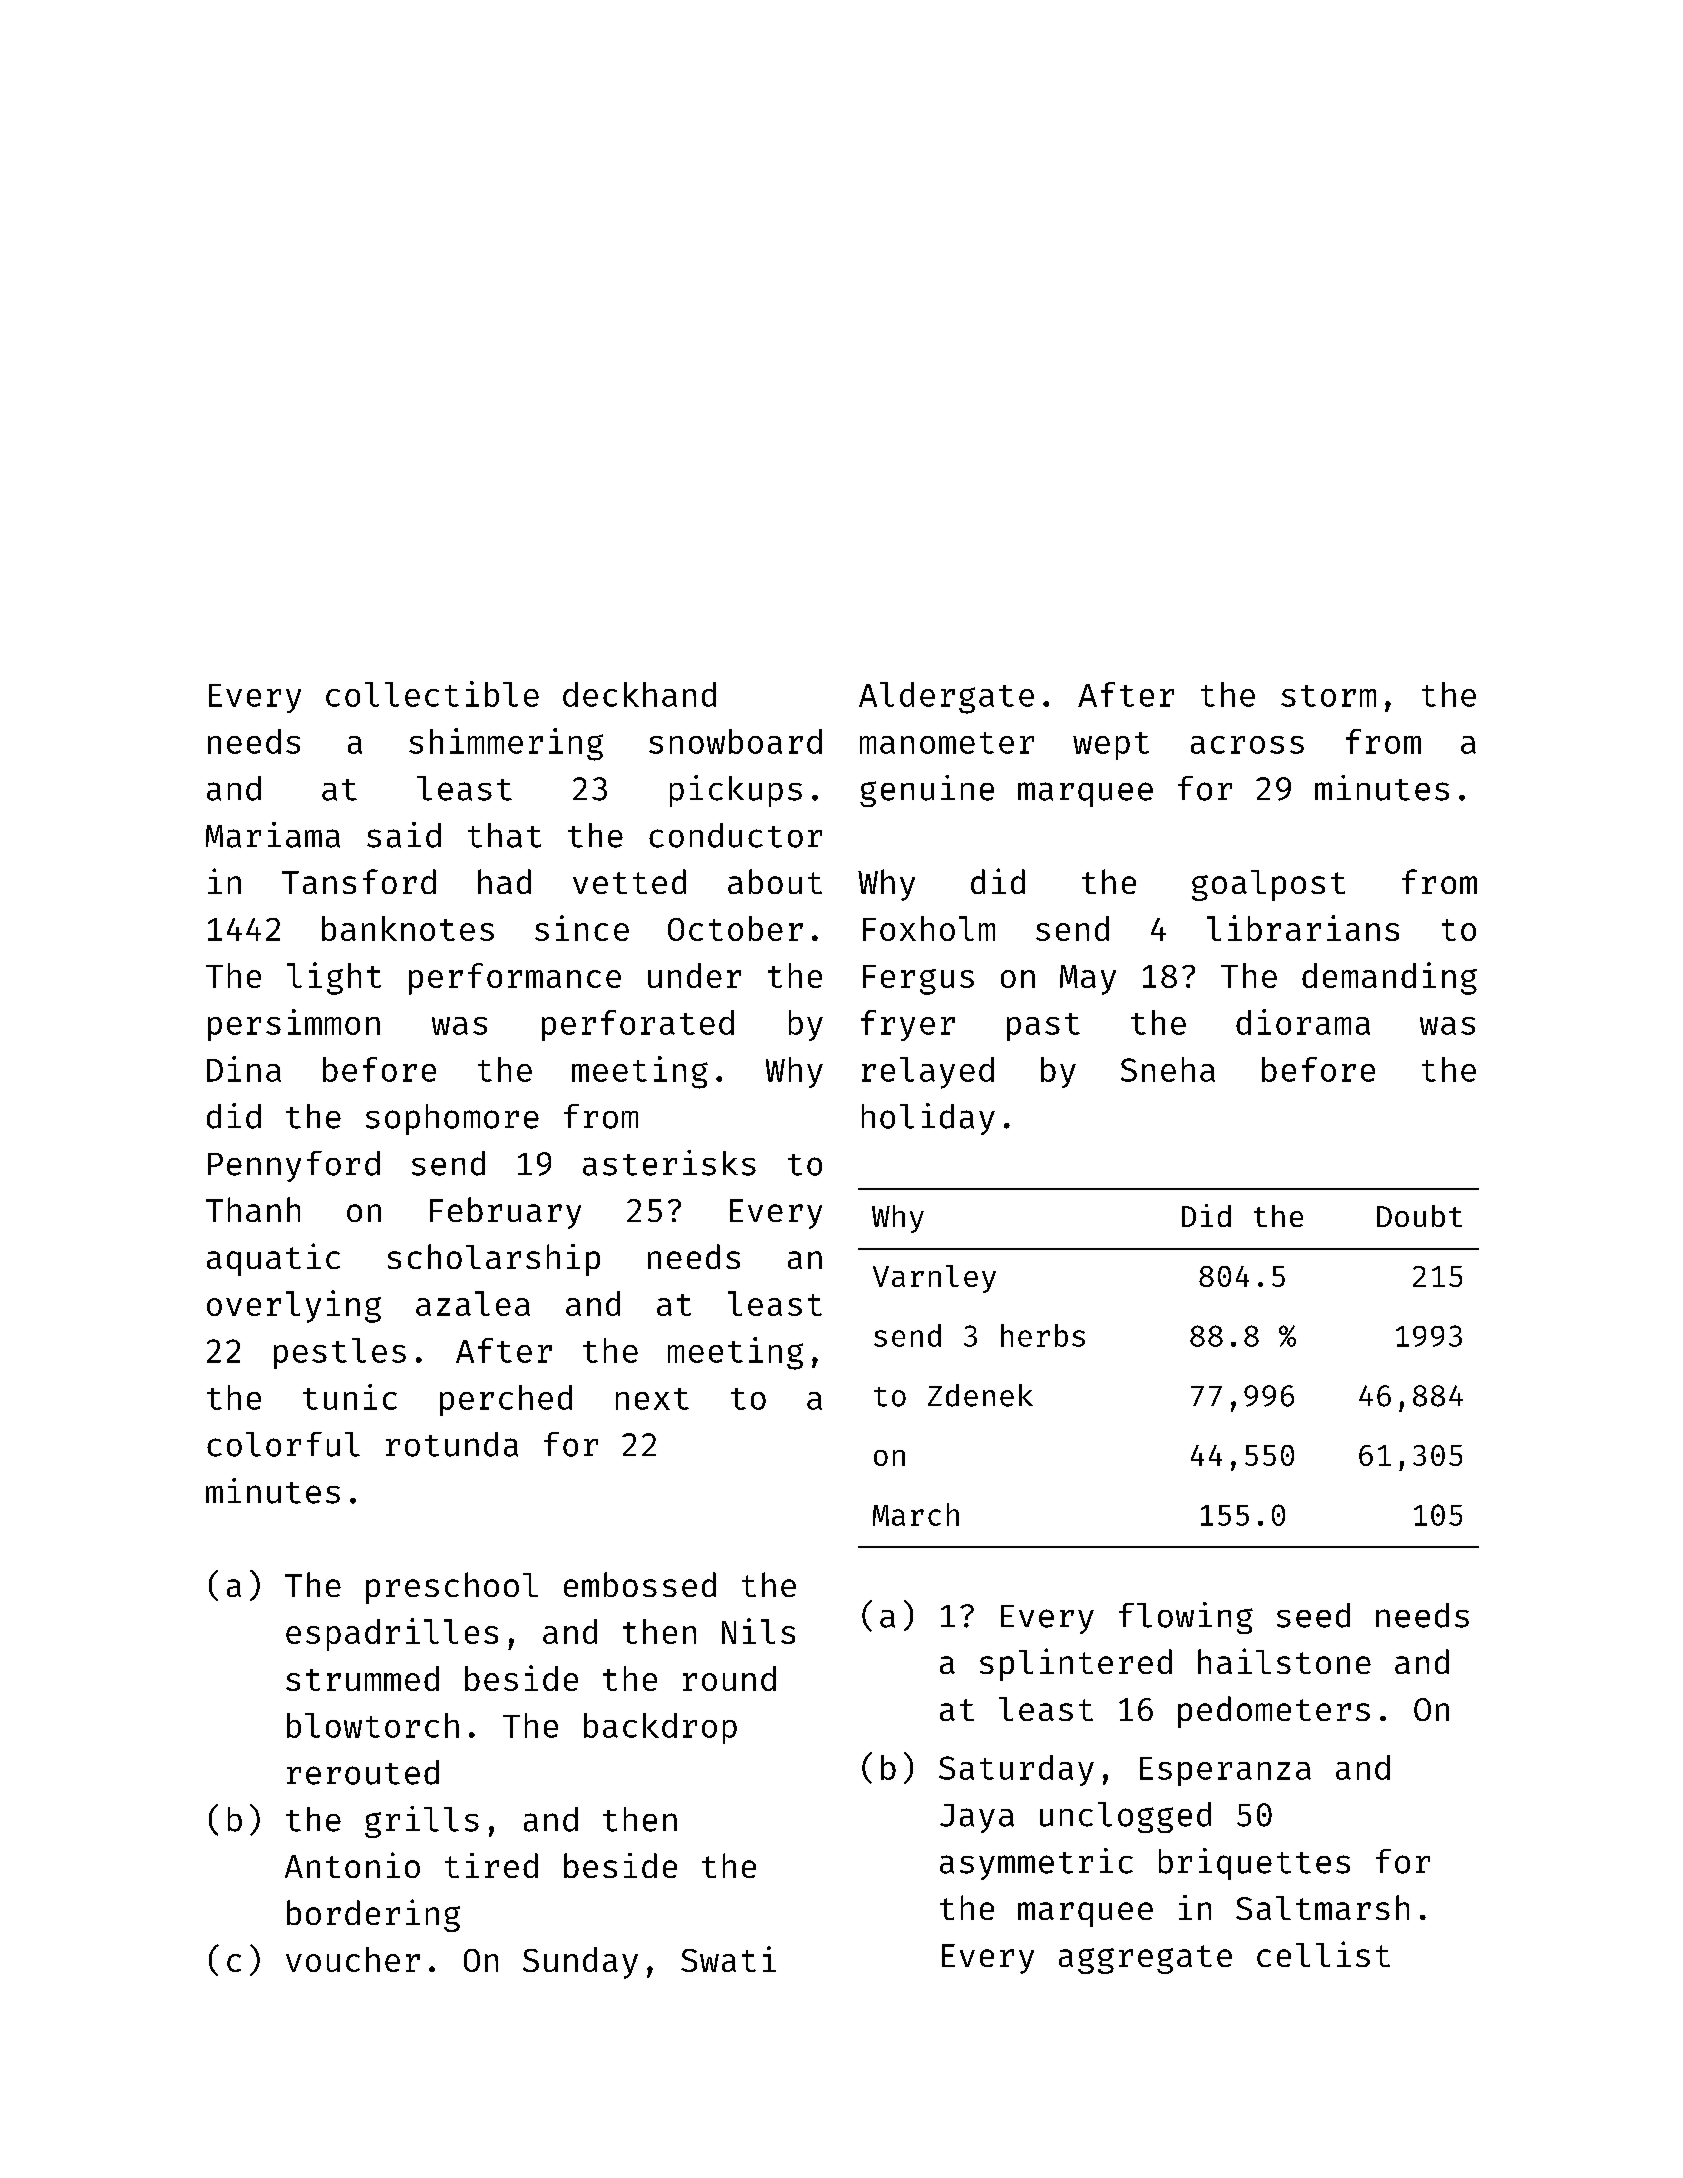  Describe the element at coordinates (728, 1959) in the screenshot. I see `Swati` at that location.
